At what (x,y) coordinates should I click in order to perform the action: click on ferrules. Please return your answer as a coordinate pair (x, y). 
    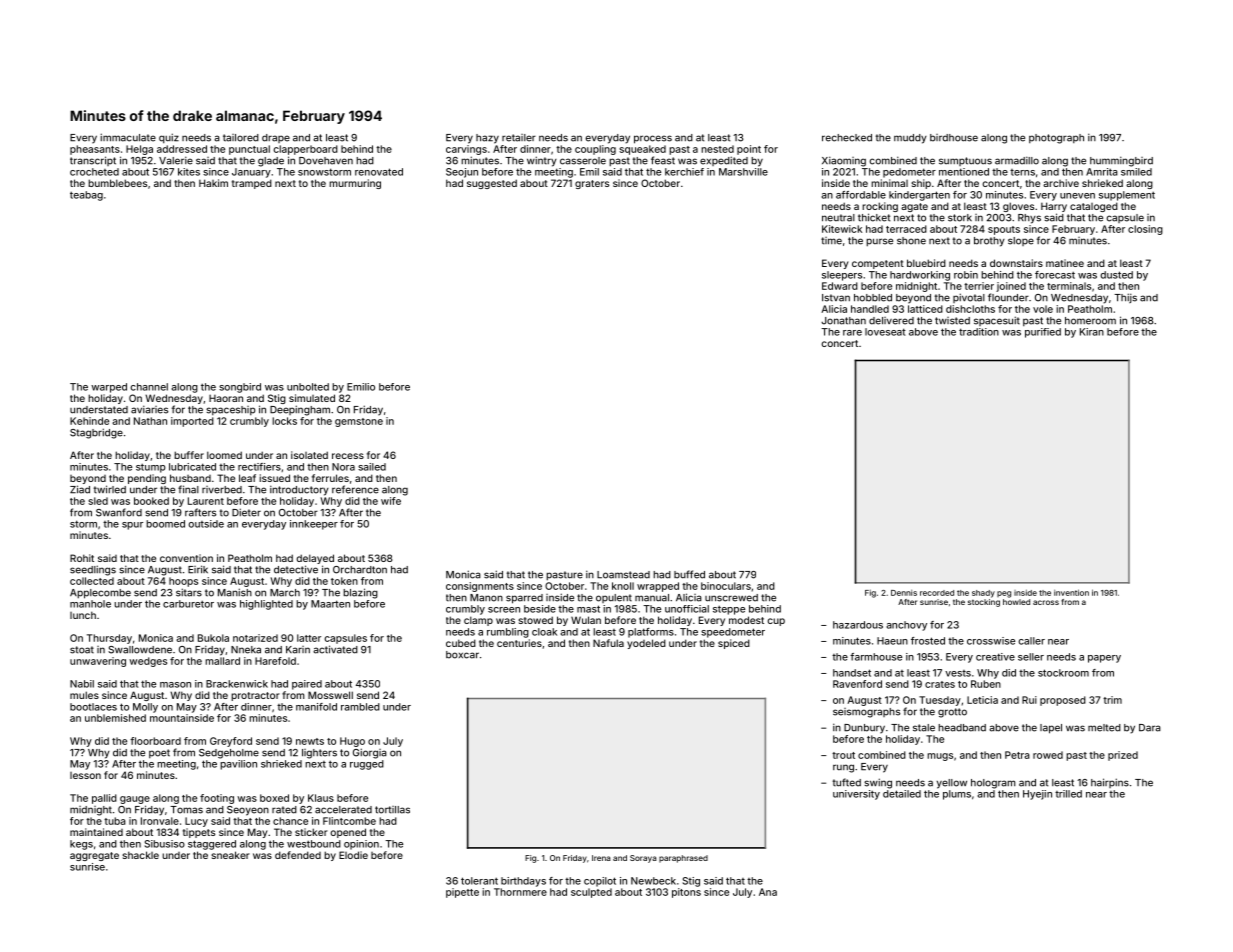
    Looking at the image, I should click on (330, 478).
